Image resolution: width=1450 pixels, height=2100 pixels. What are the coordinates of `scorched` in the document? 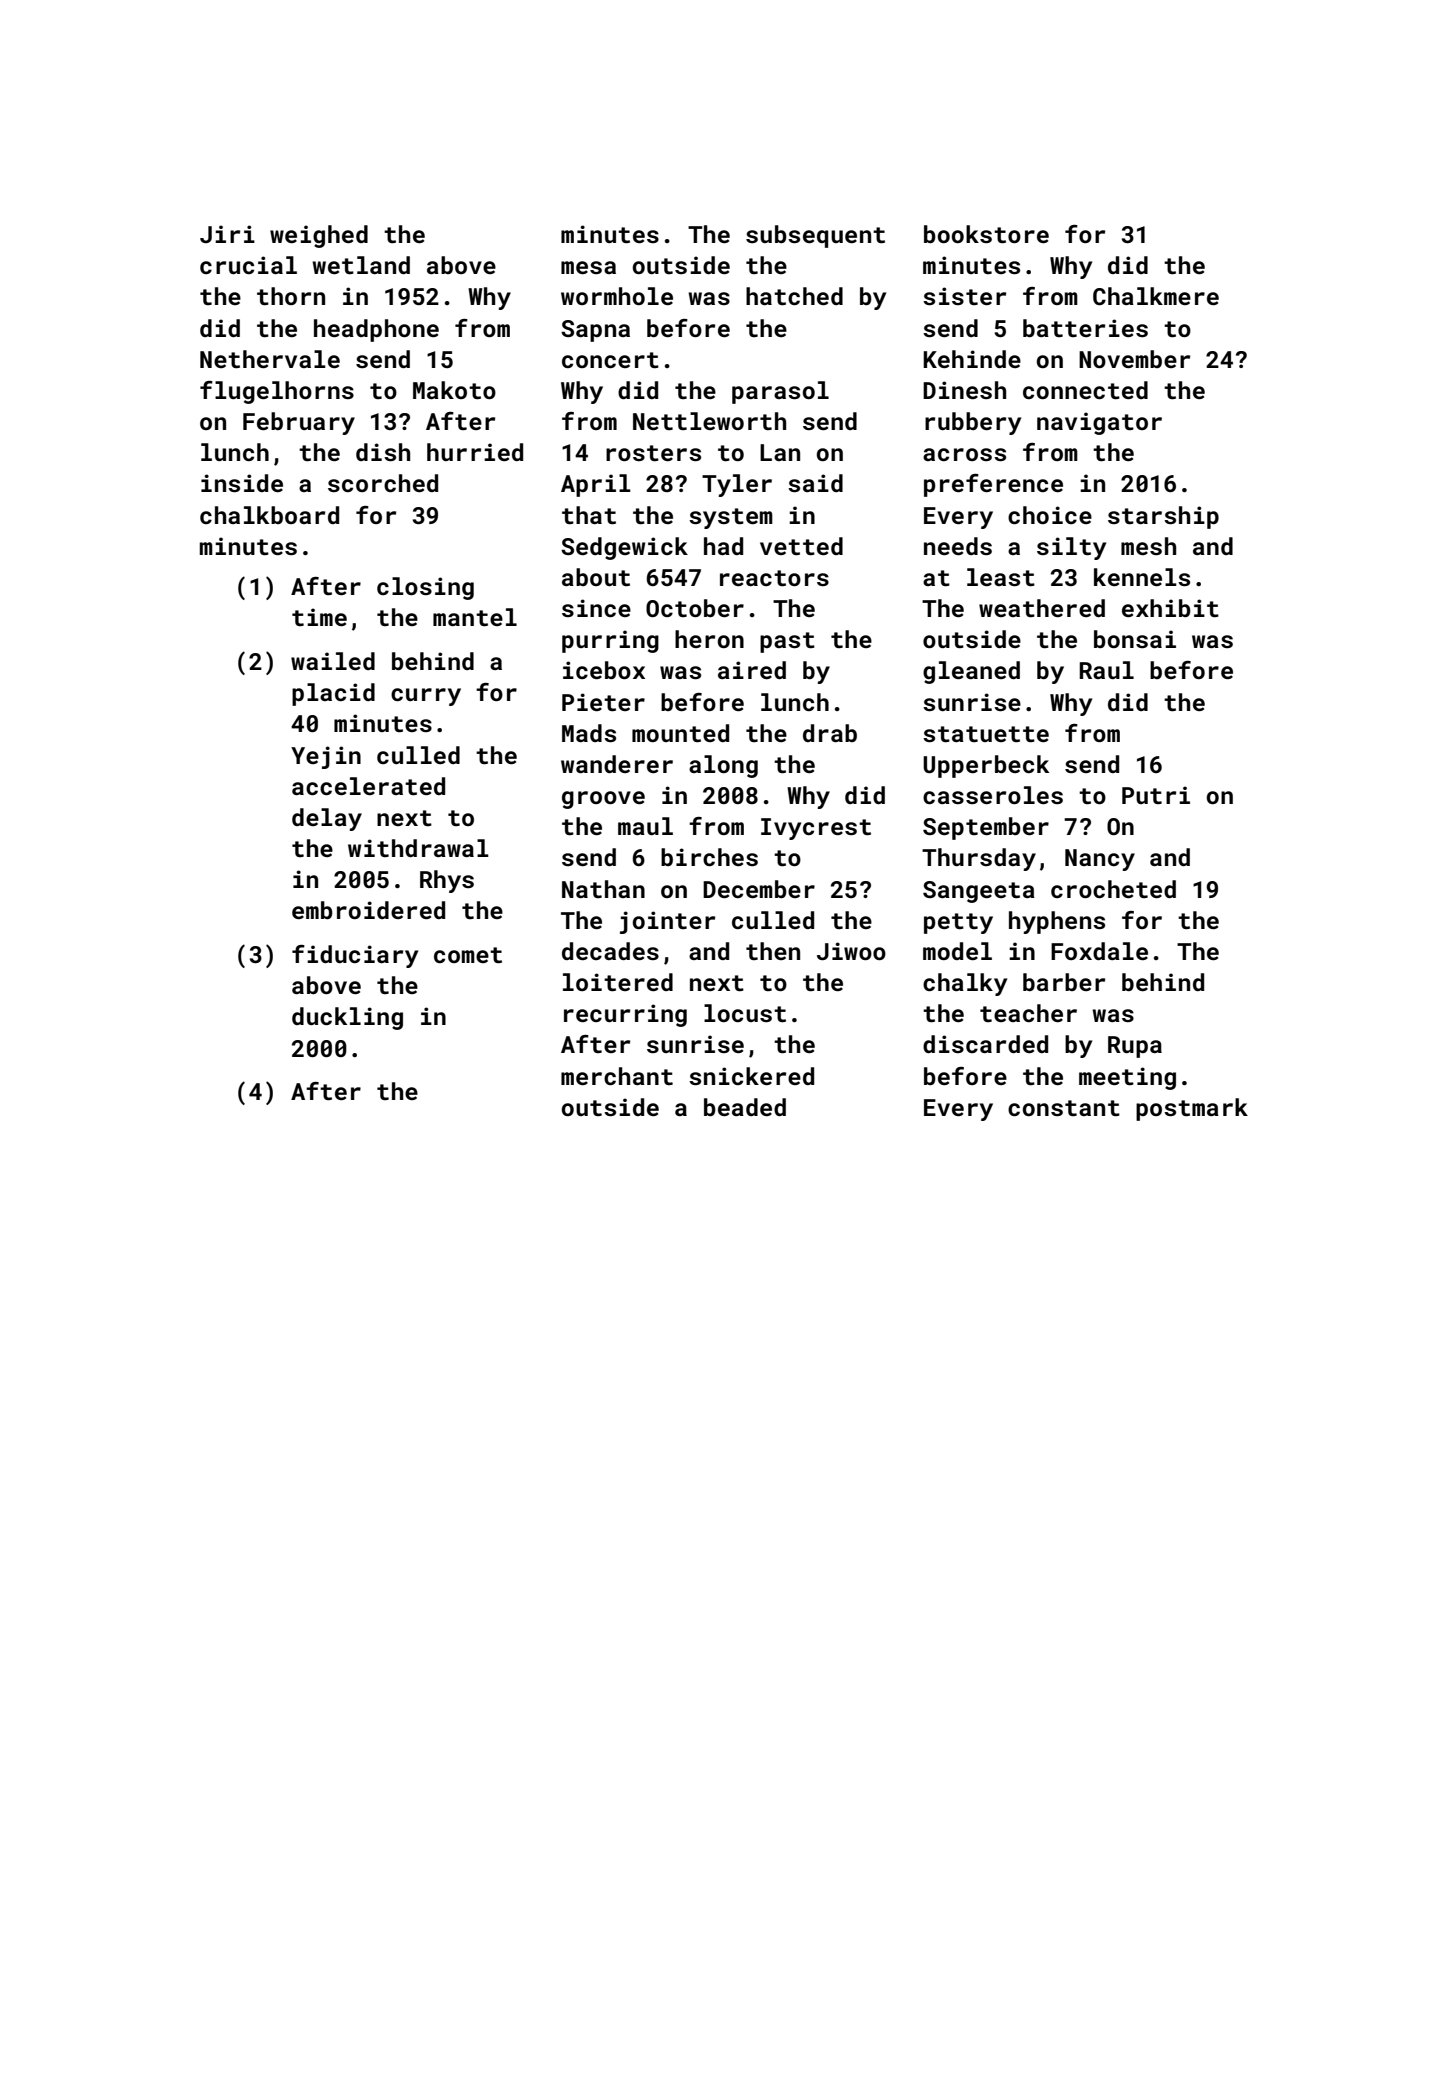 It's located at (383, 483).
